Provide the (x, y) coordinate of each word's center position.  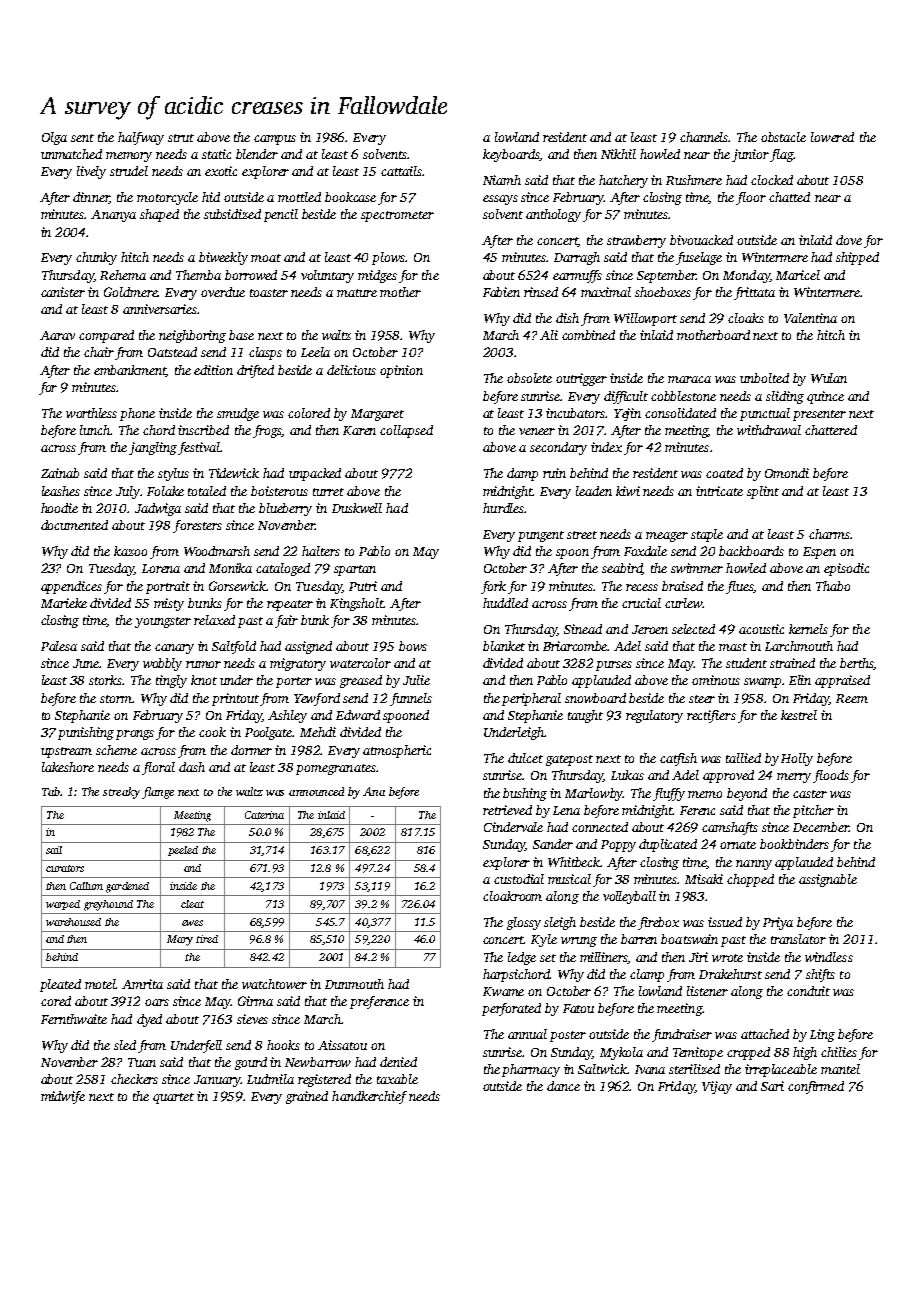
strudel (129, 171)
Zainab (60, 473)
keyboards (511, 155)
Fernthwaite (74, 1019)
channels (704, 137)
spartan (355, 570)
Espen (819, 553)
